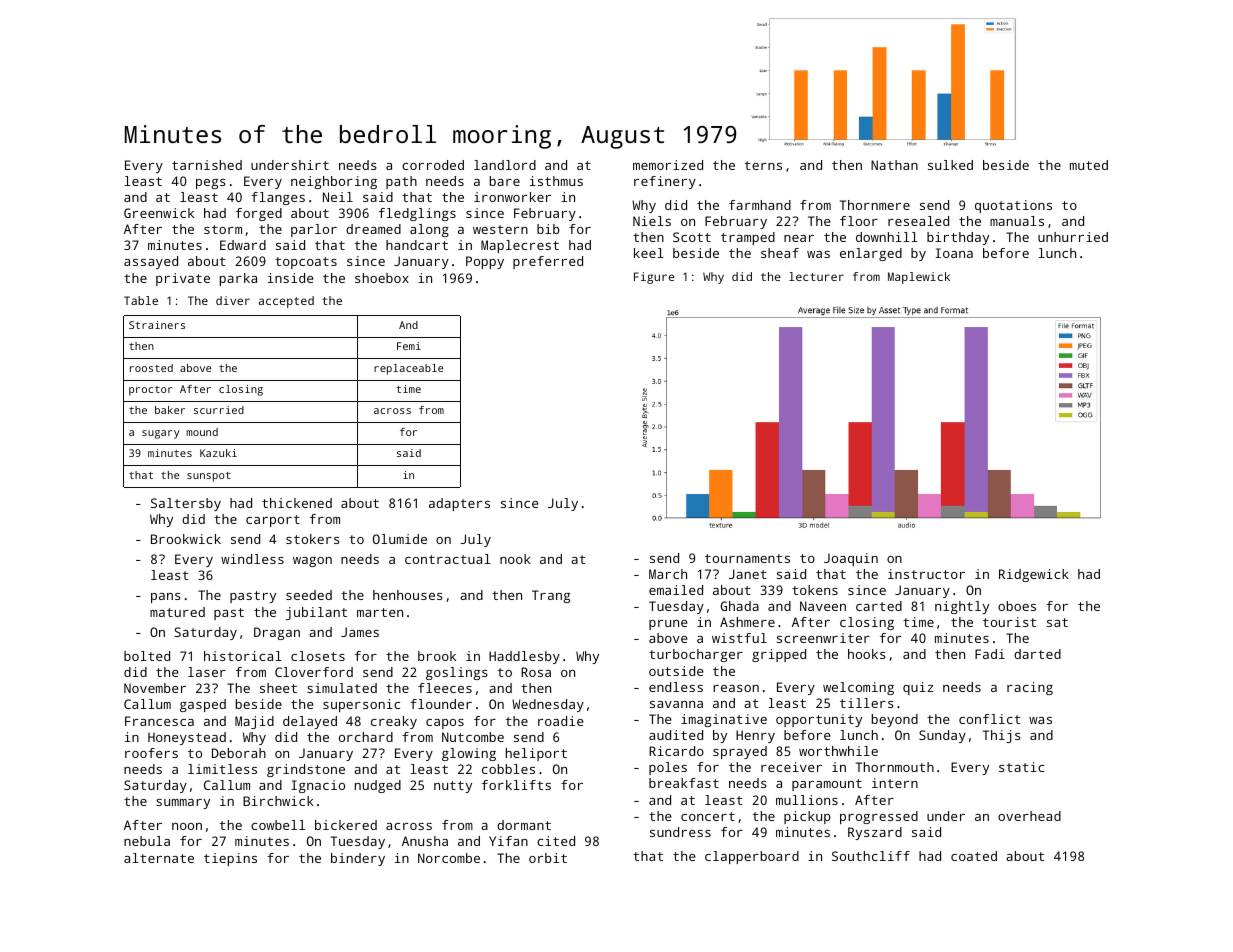  I want to click on cowbell, so click(278, 825).
